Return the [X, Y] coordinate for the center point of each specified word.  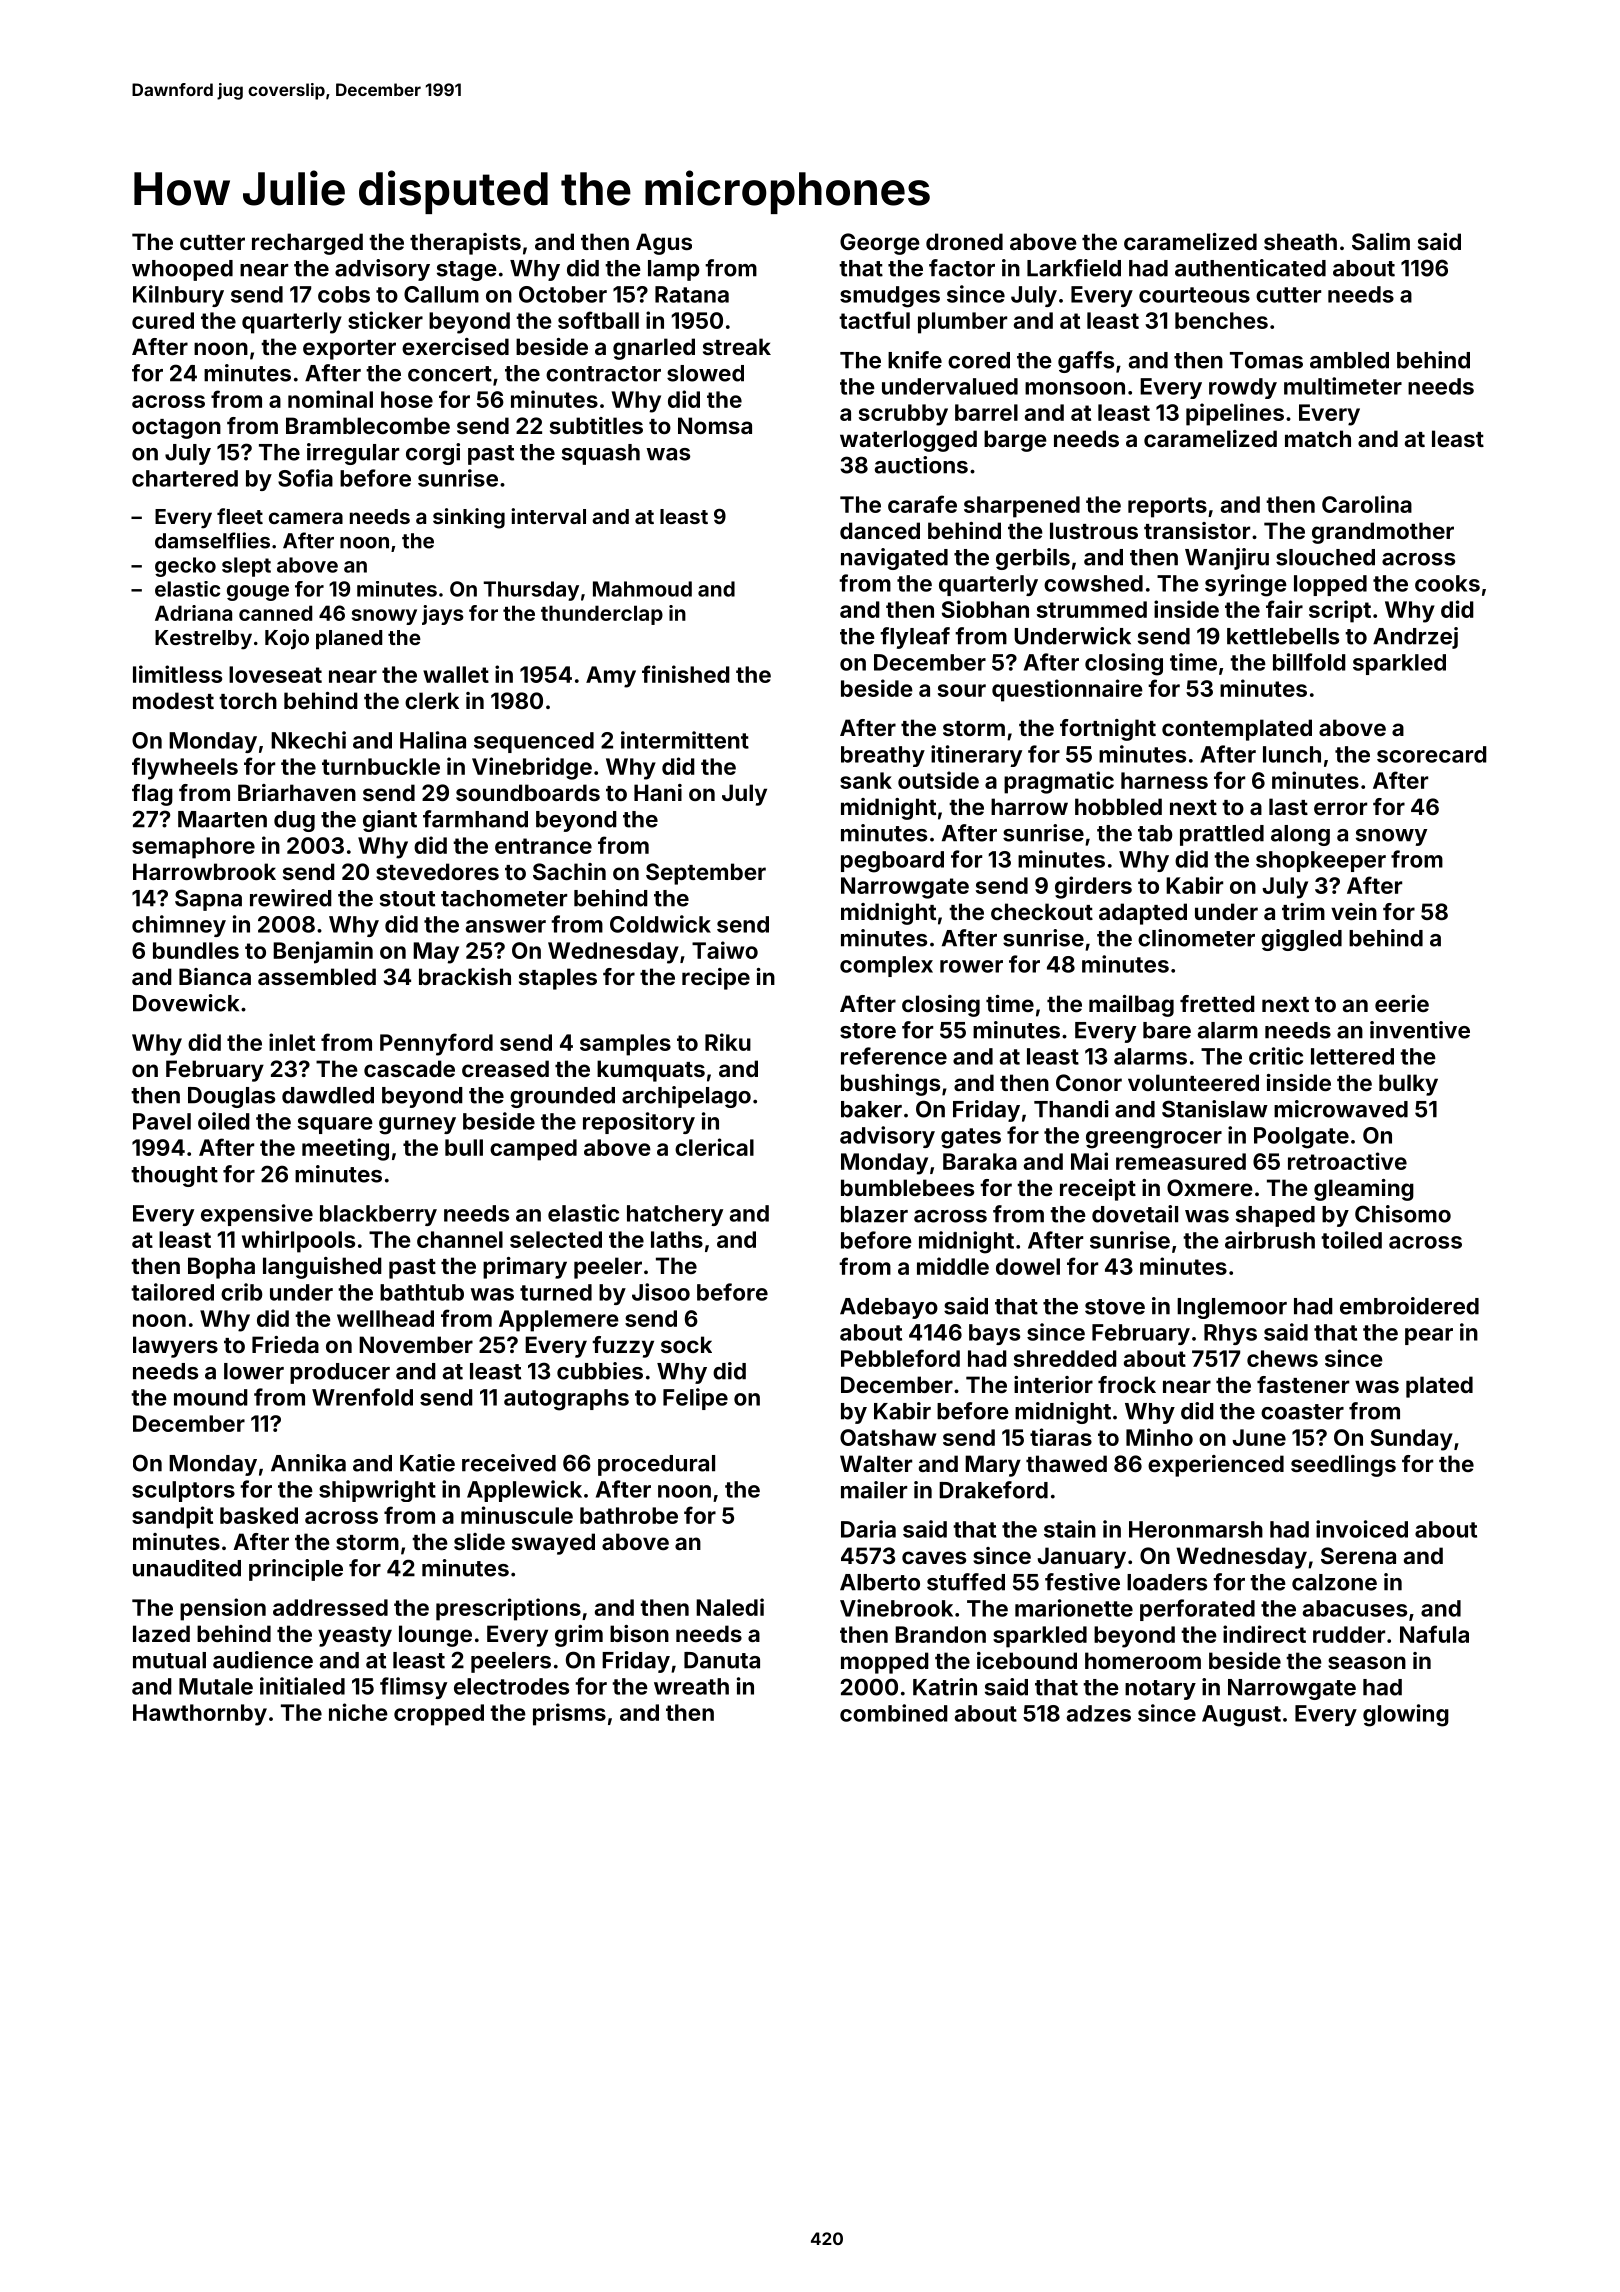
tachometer [504, 898]
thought [174, 1176]
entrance [543, 846]
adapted [1143, 914]
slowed [705, 373]
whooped [182, 270]
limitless [177, 674]
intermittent [685, 740]
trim [1303, 911]
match [1318, 438]
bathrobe [629, 1515]
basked [259, 1515]
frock [1127, 1384]
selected [556, 1239]
